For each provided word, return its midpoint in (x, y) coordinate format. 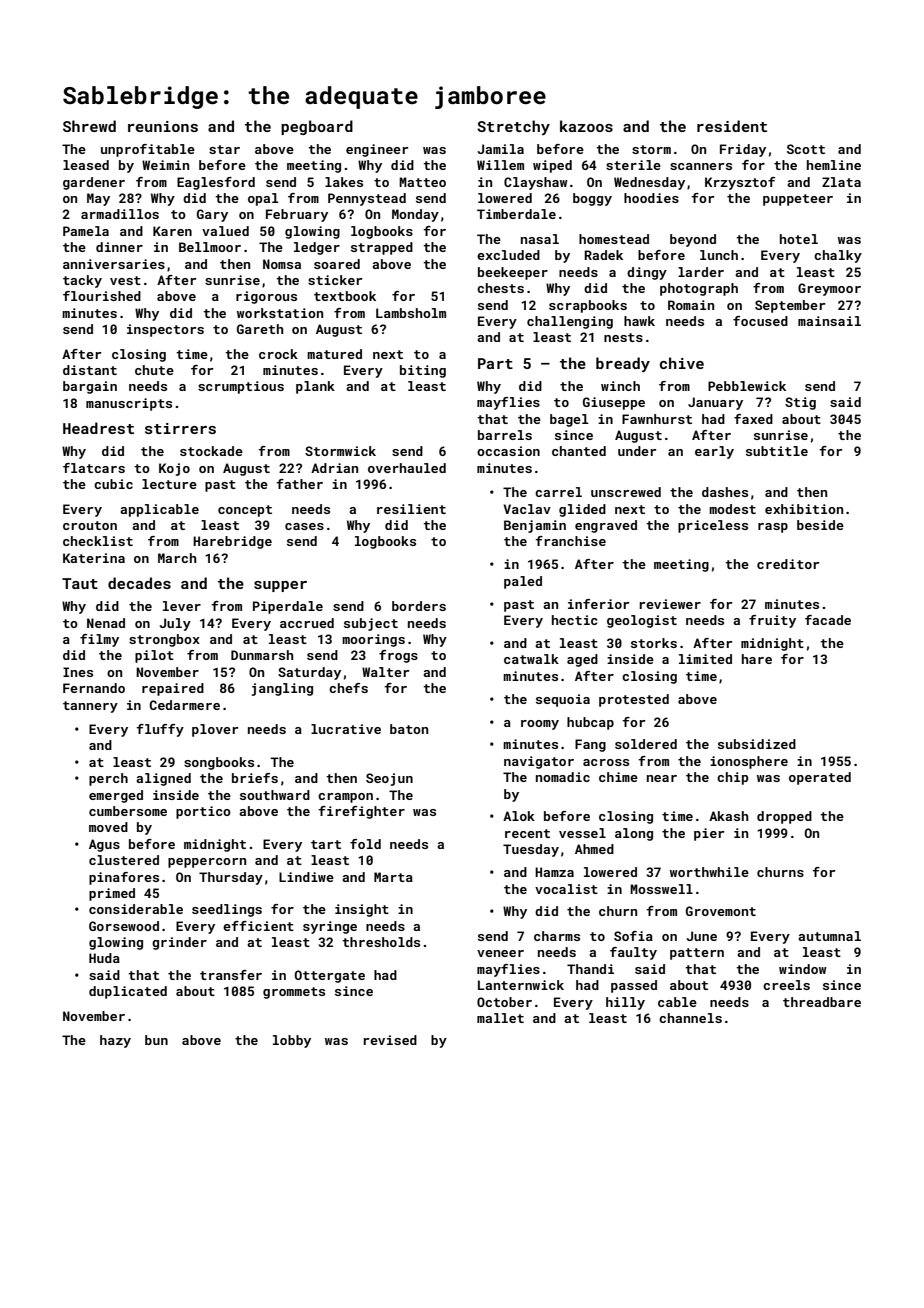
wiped (552, 166)
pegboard (317, 127)
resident (732, 126)
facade (828, 620)
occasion (508, 451)
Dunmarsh (262, 655)
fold (365, 844)
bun (156, 1040)
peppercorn (207, 863)
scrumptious (241, 387)
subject (371, 624)
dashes (725, 492)
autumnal (829, 936)
